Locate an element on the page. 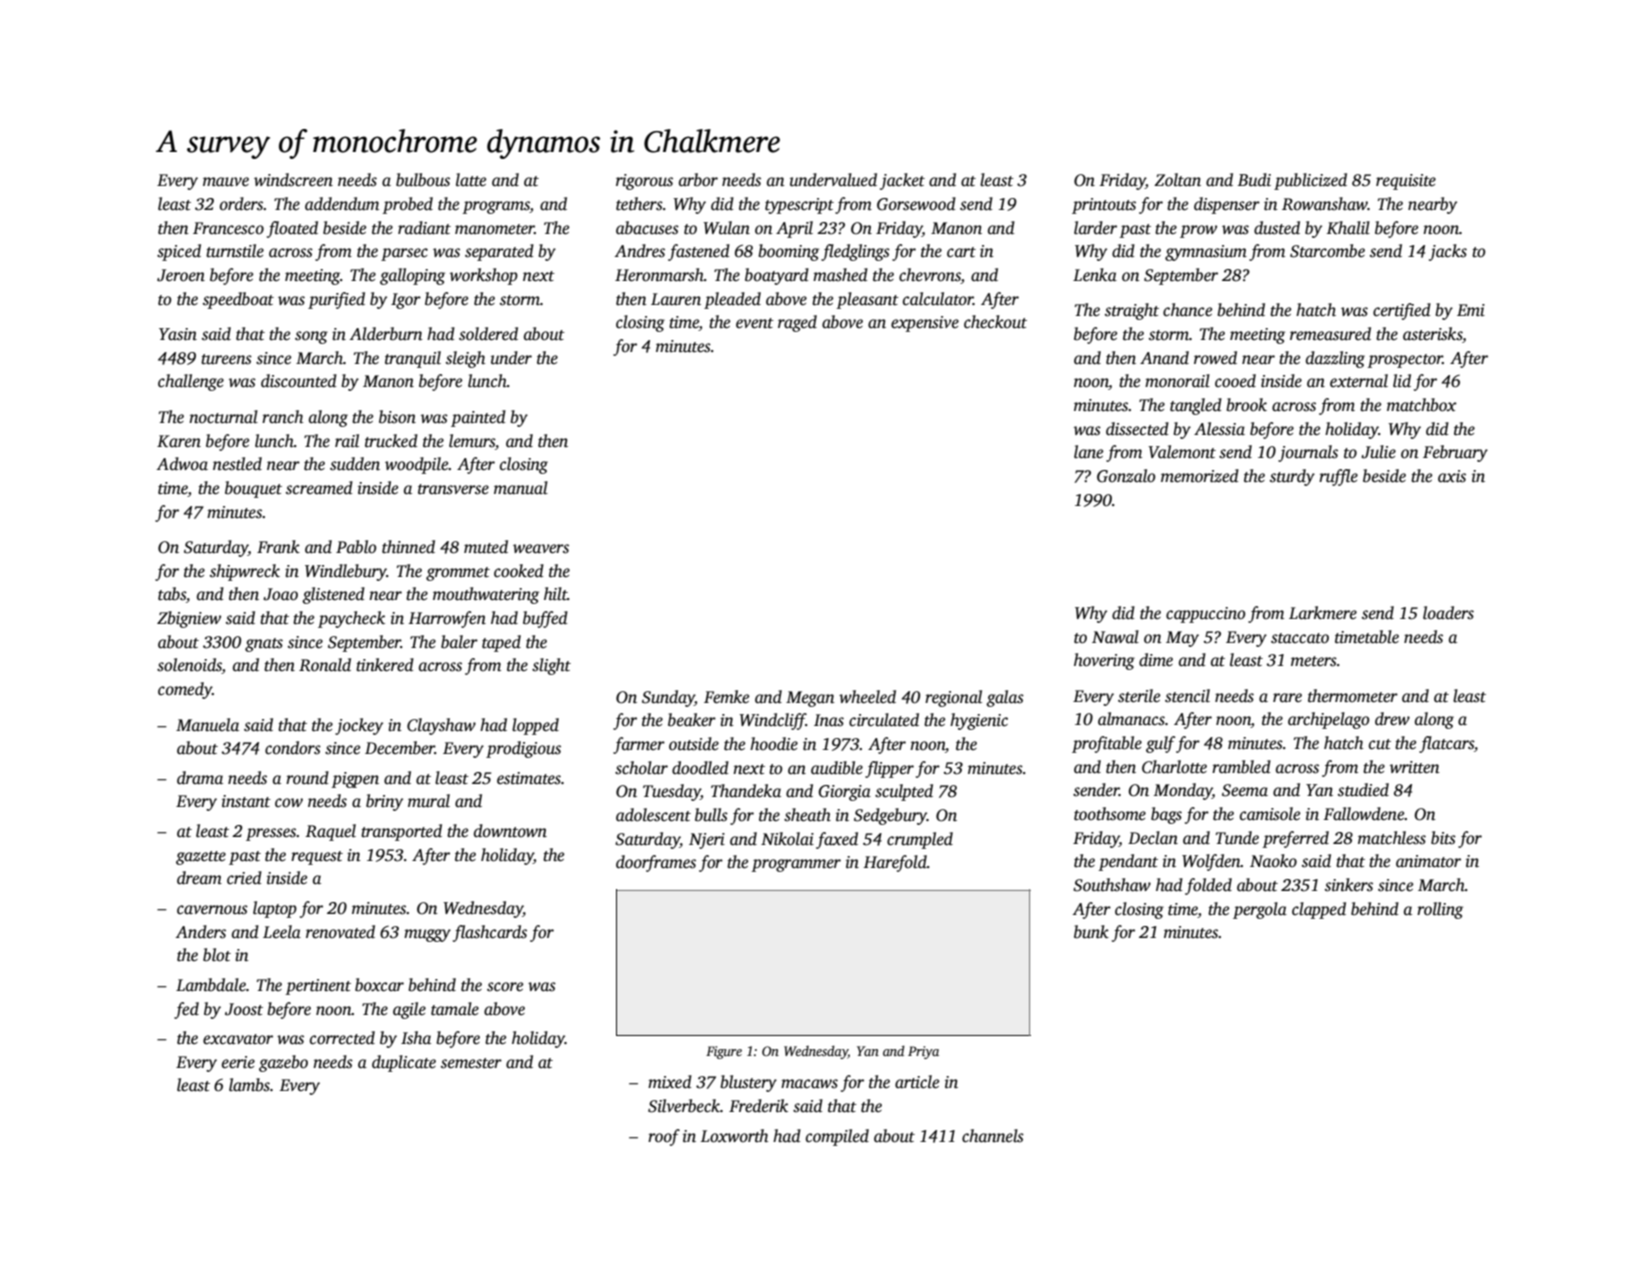  sturdy is located at coordinates (1292, 477).
